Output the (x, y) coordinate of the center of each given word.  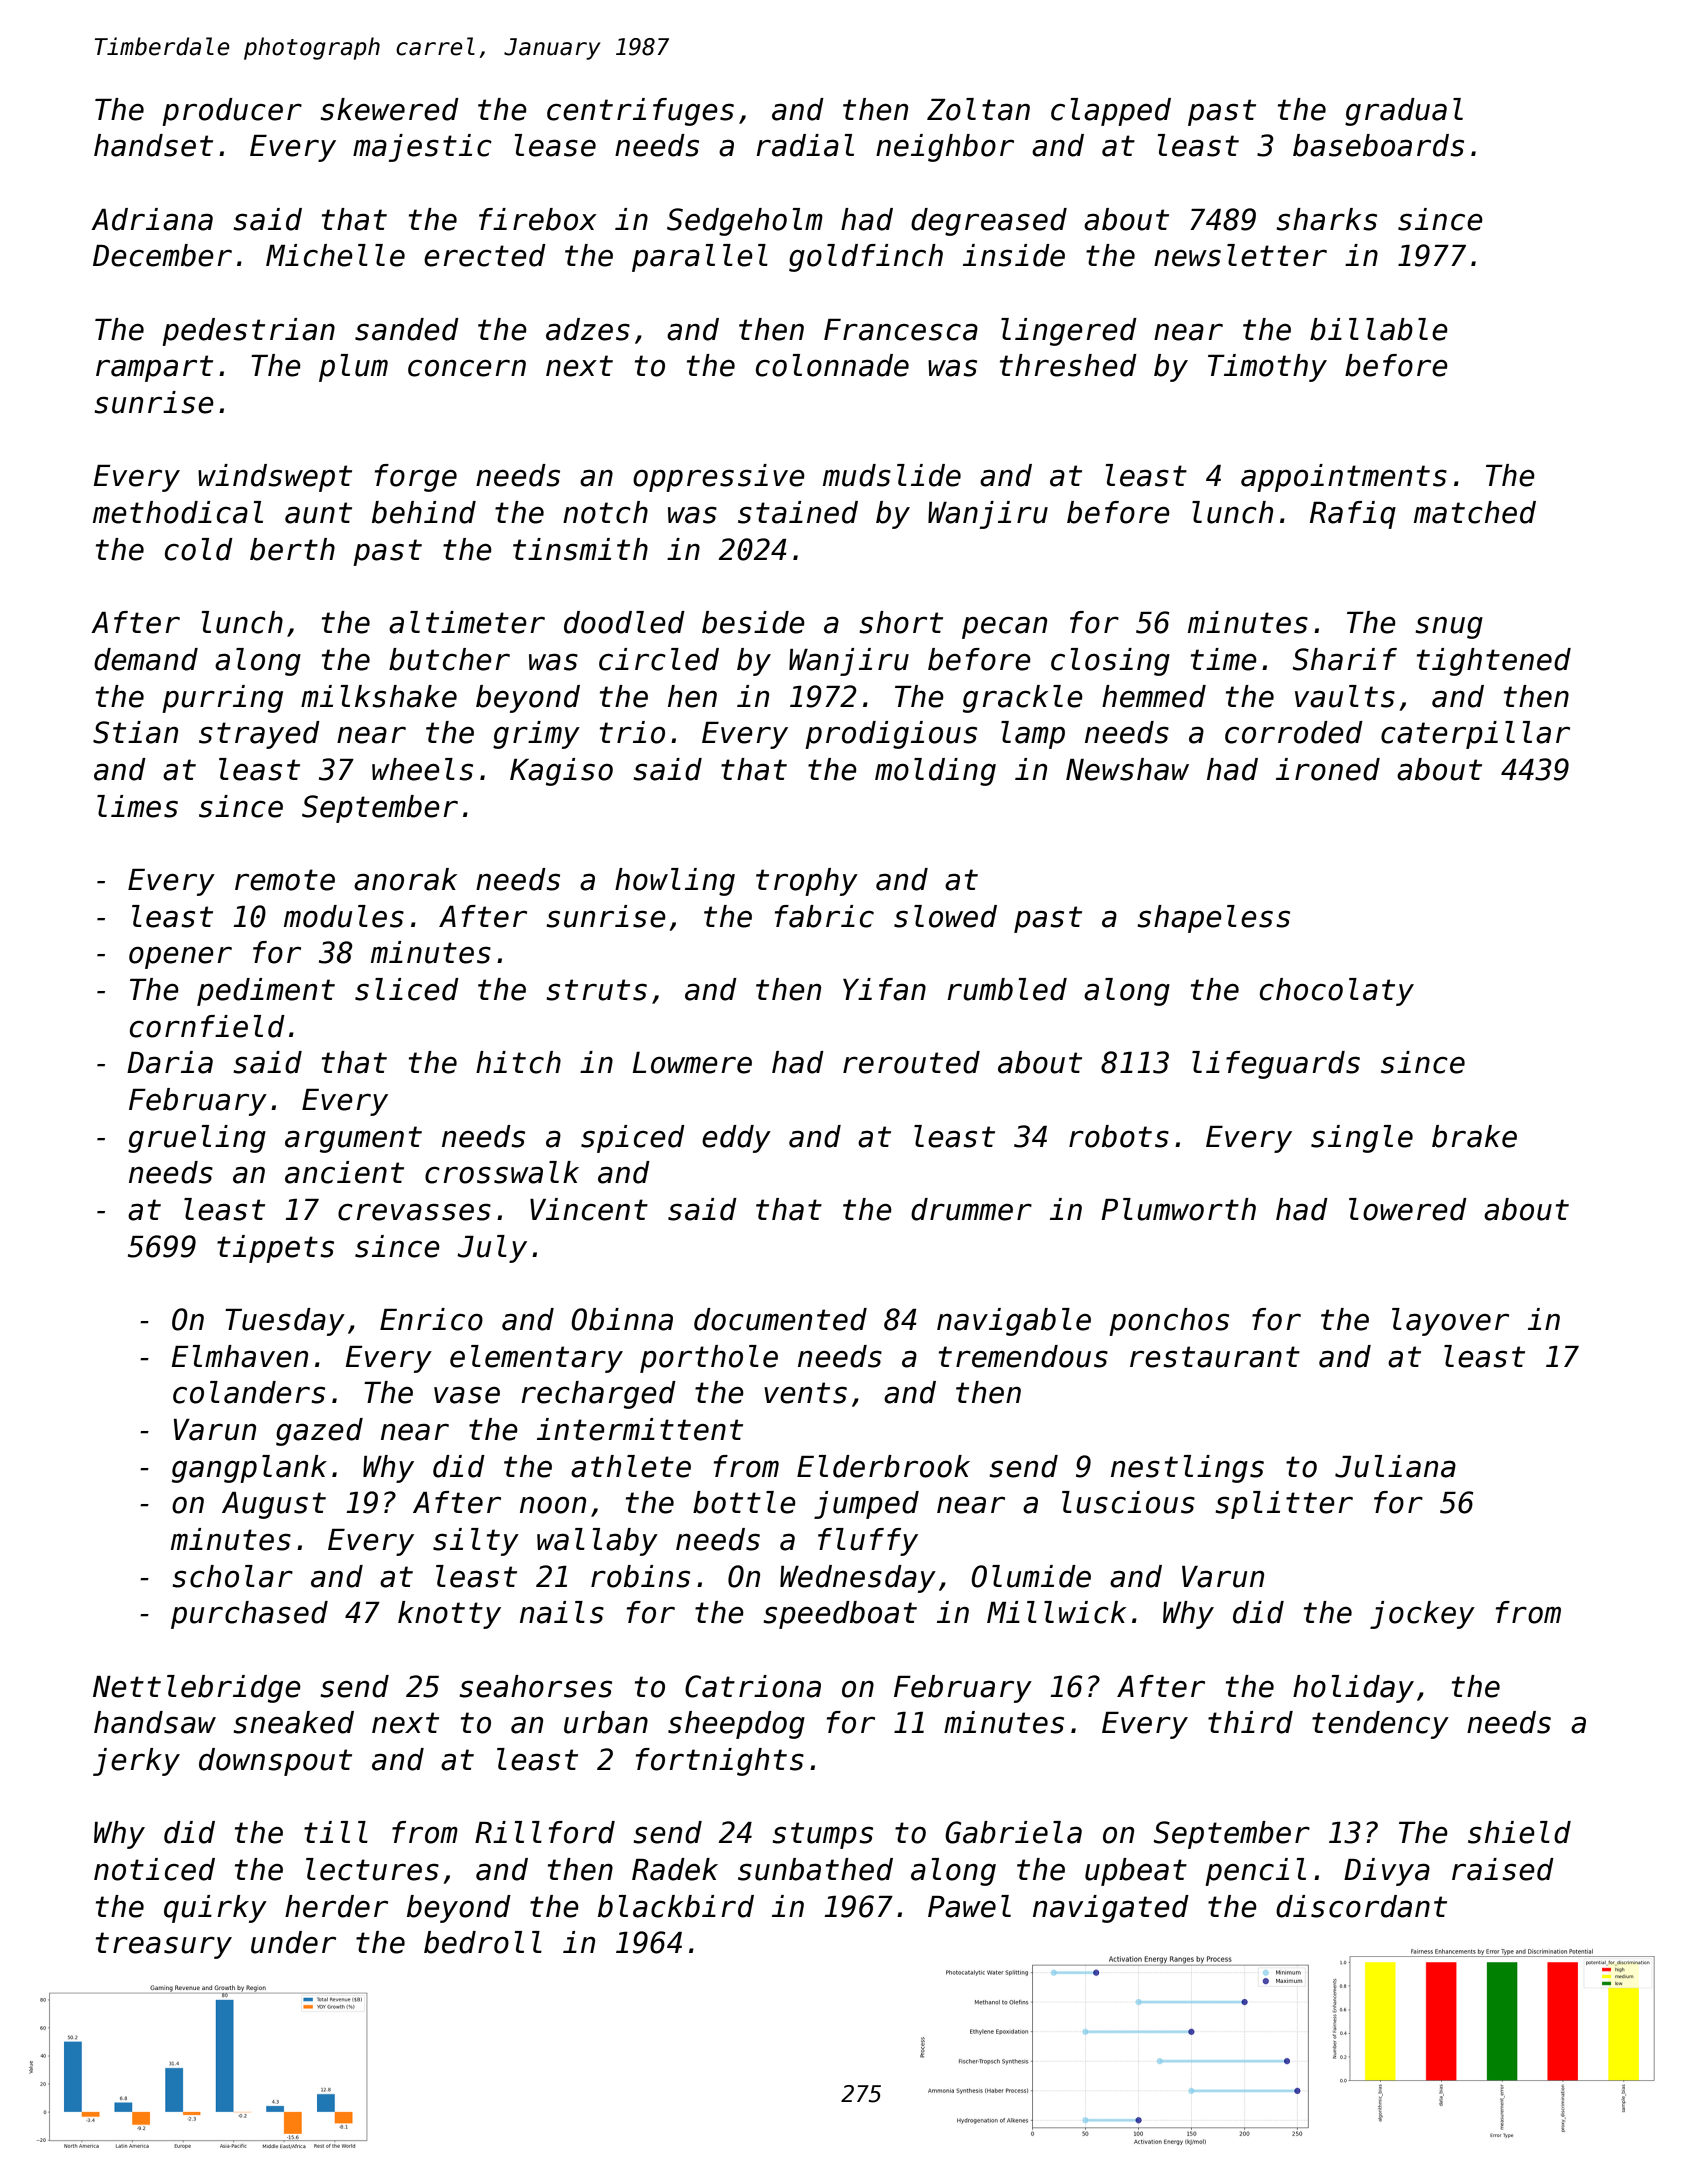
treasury (164, 1945)
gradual (1404, 112)
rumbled (1007, 989)
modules (344, 916)
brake (1474, 1136)
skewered (389, 109)
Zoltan (978, 109)
